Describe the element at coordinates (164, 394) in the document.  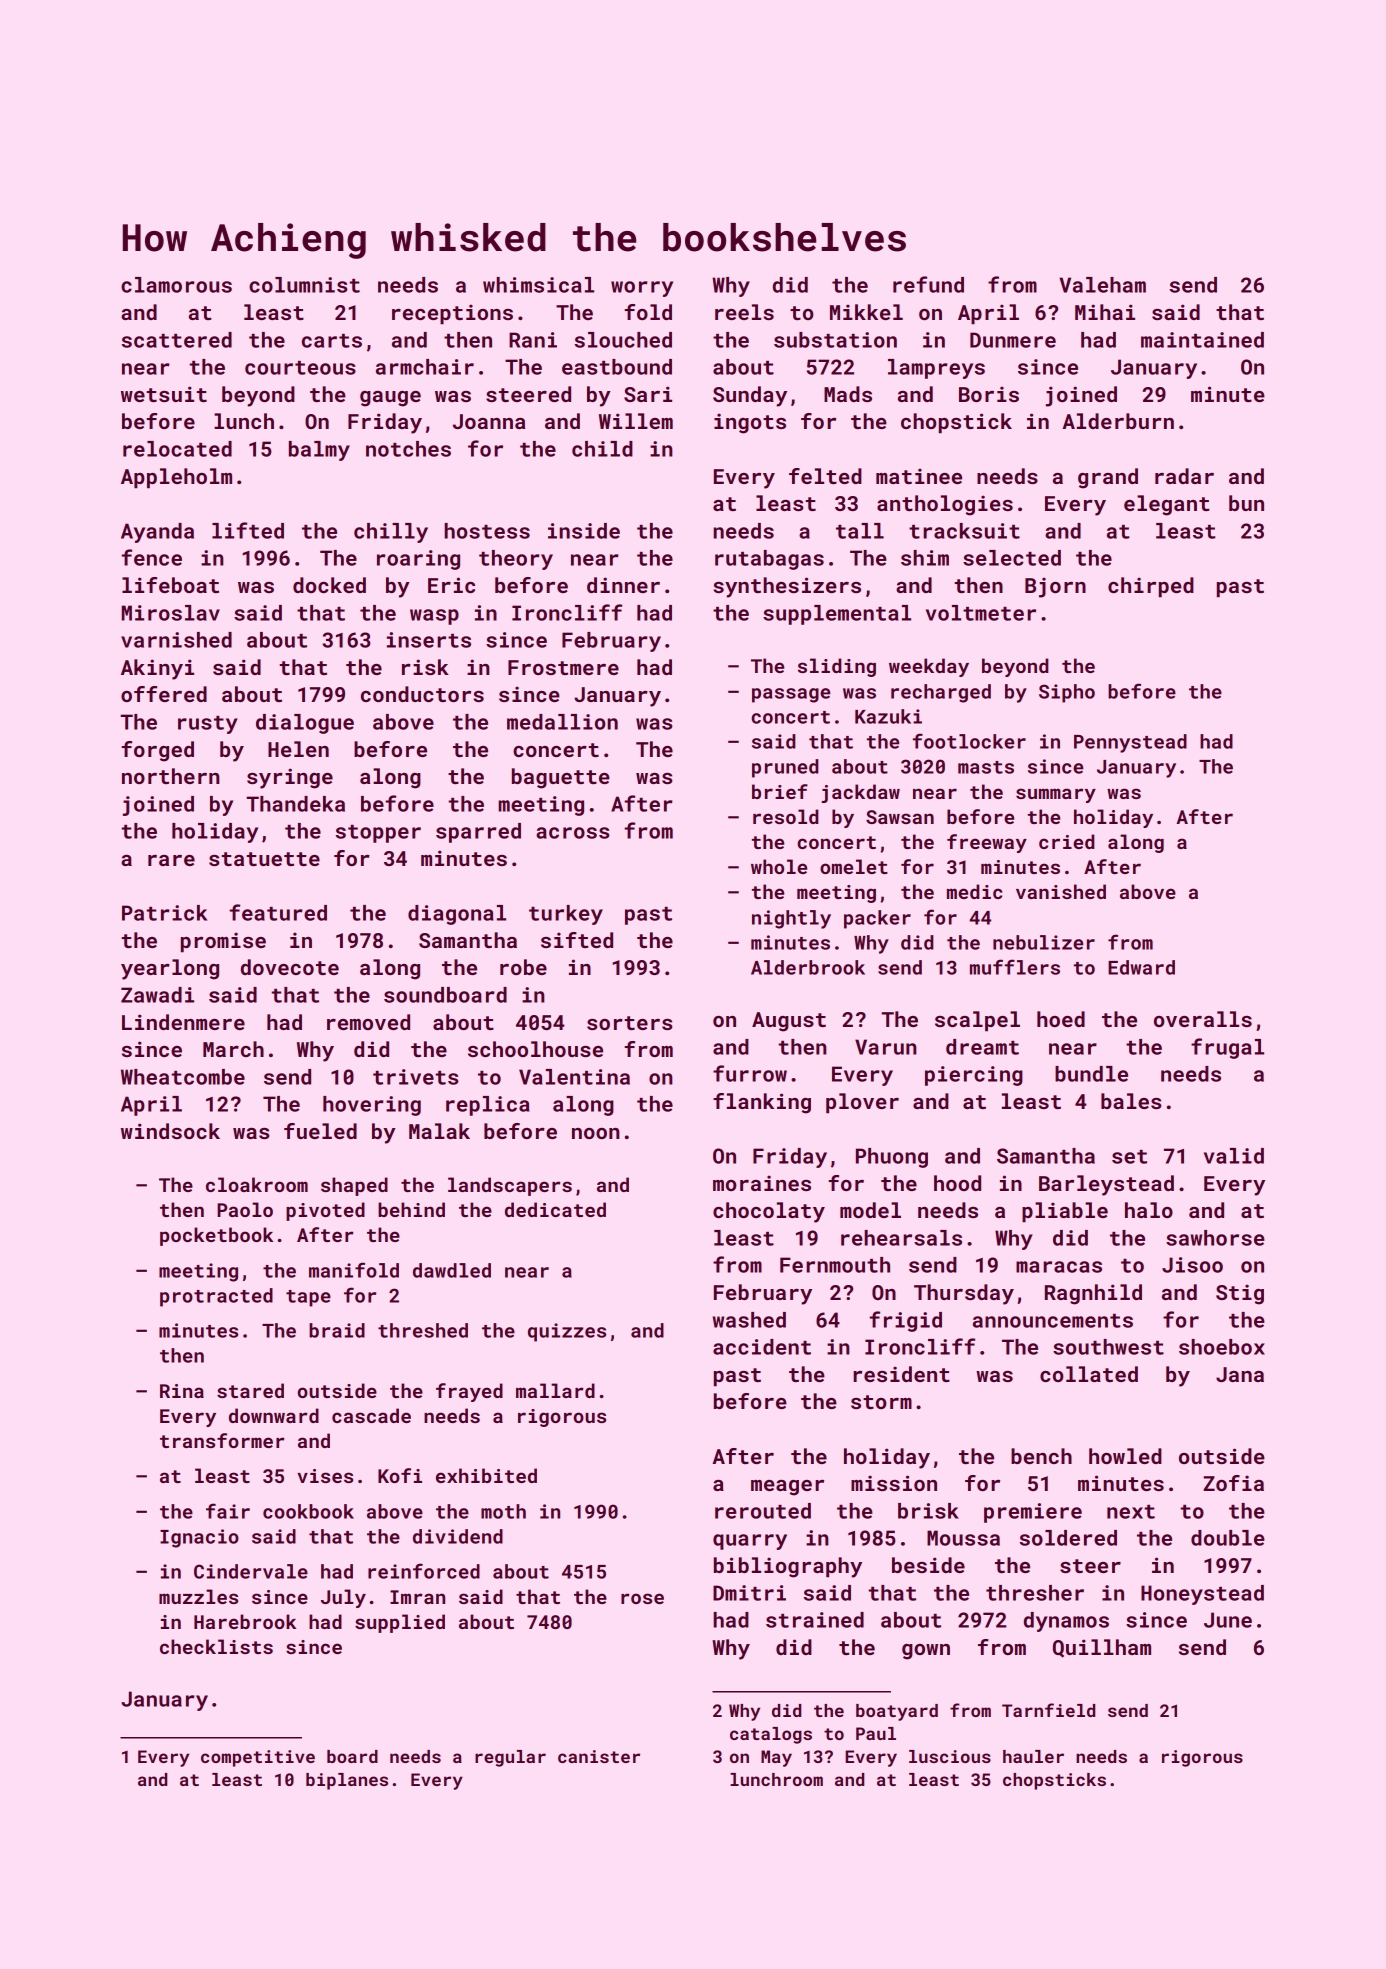
I see `wetsuit` at that location.
